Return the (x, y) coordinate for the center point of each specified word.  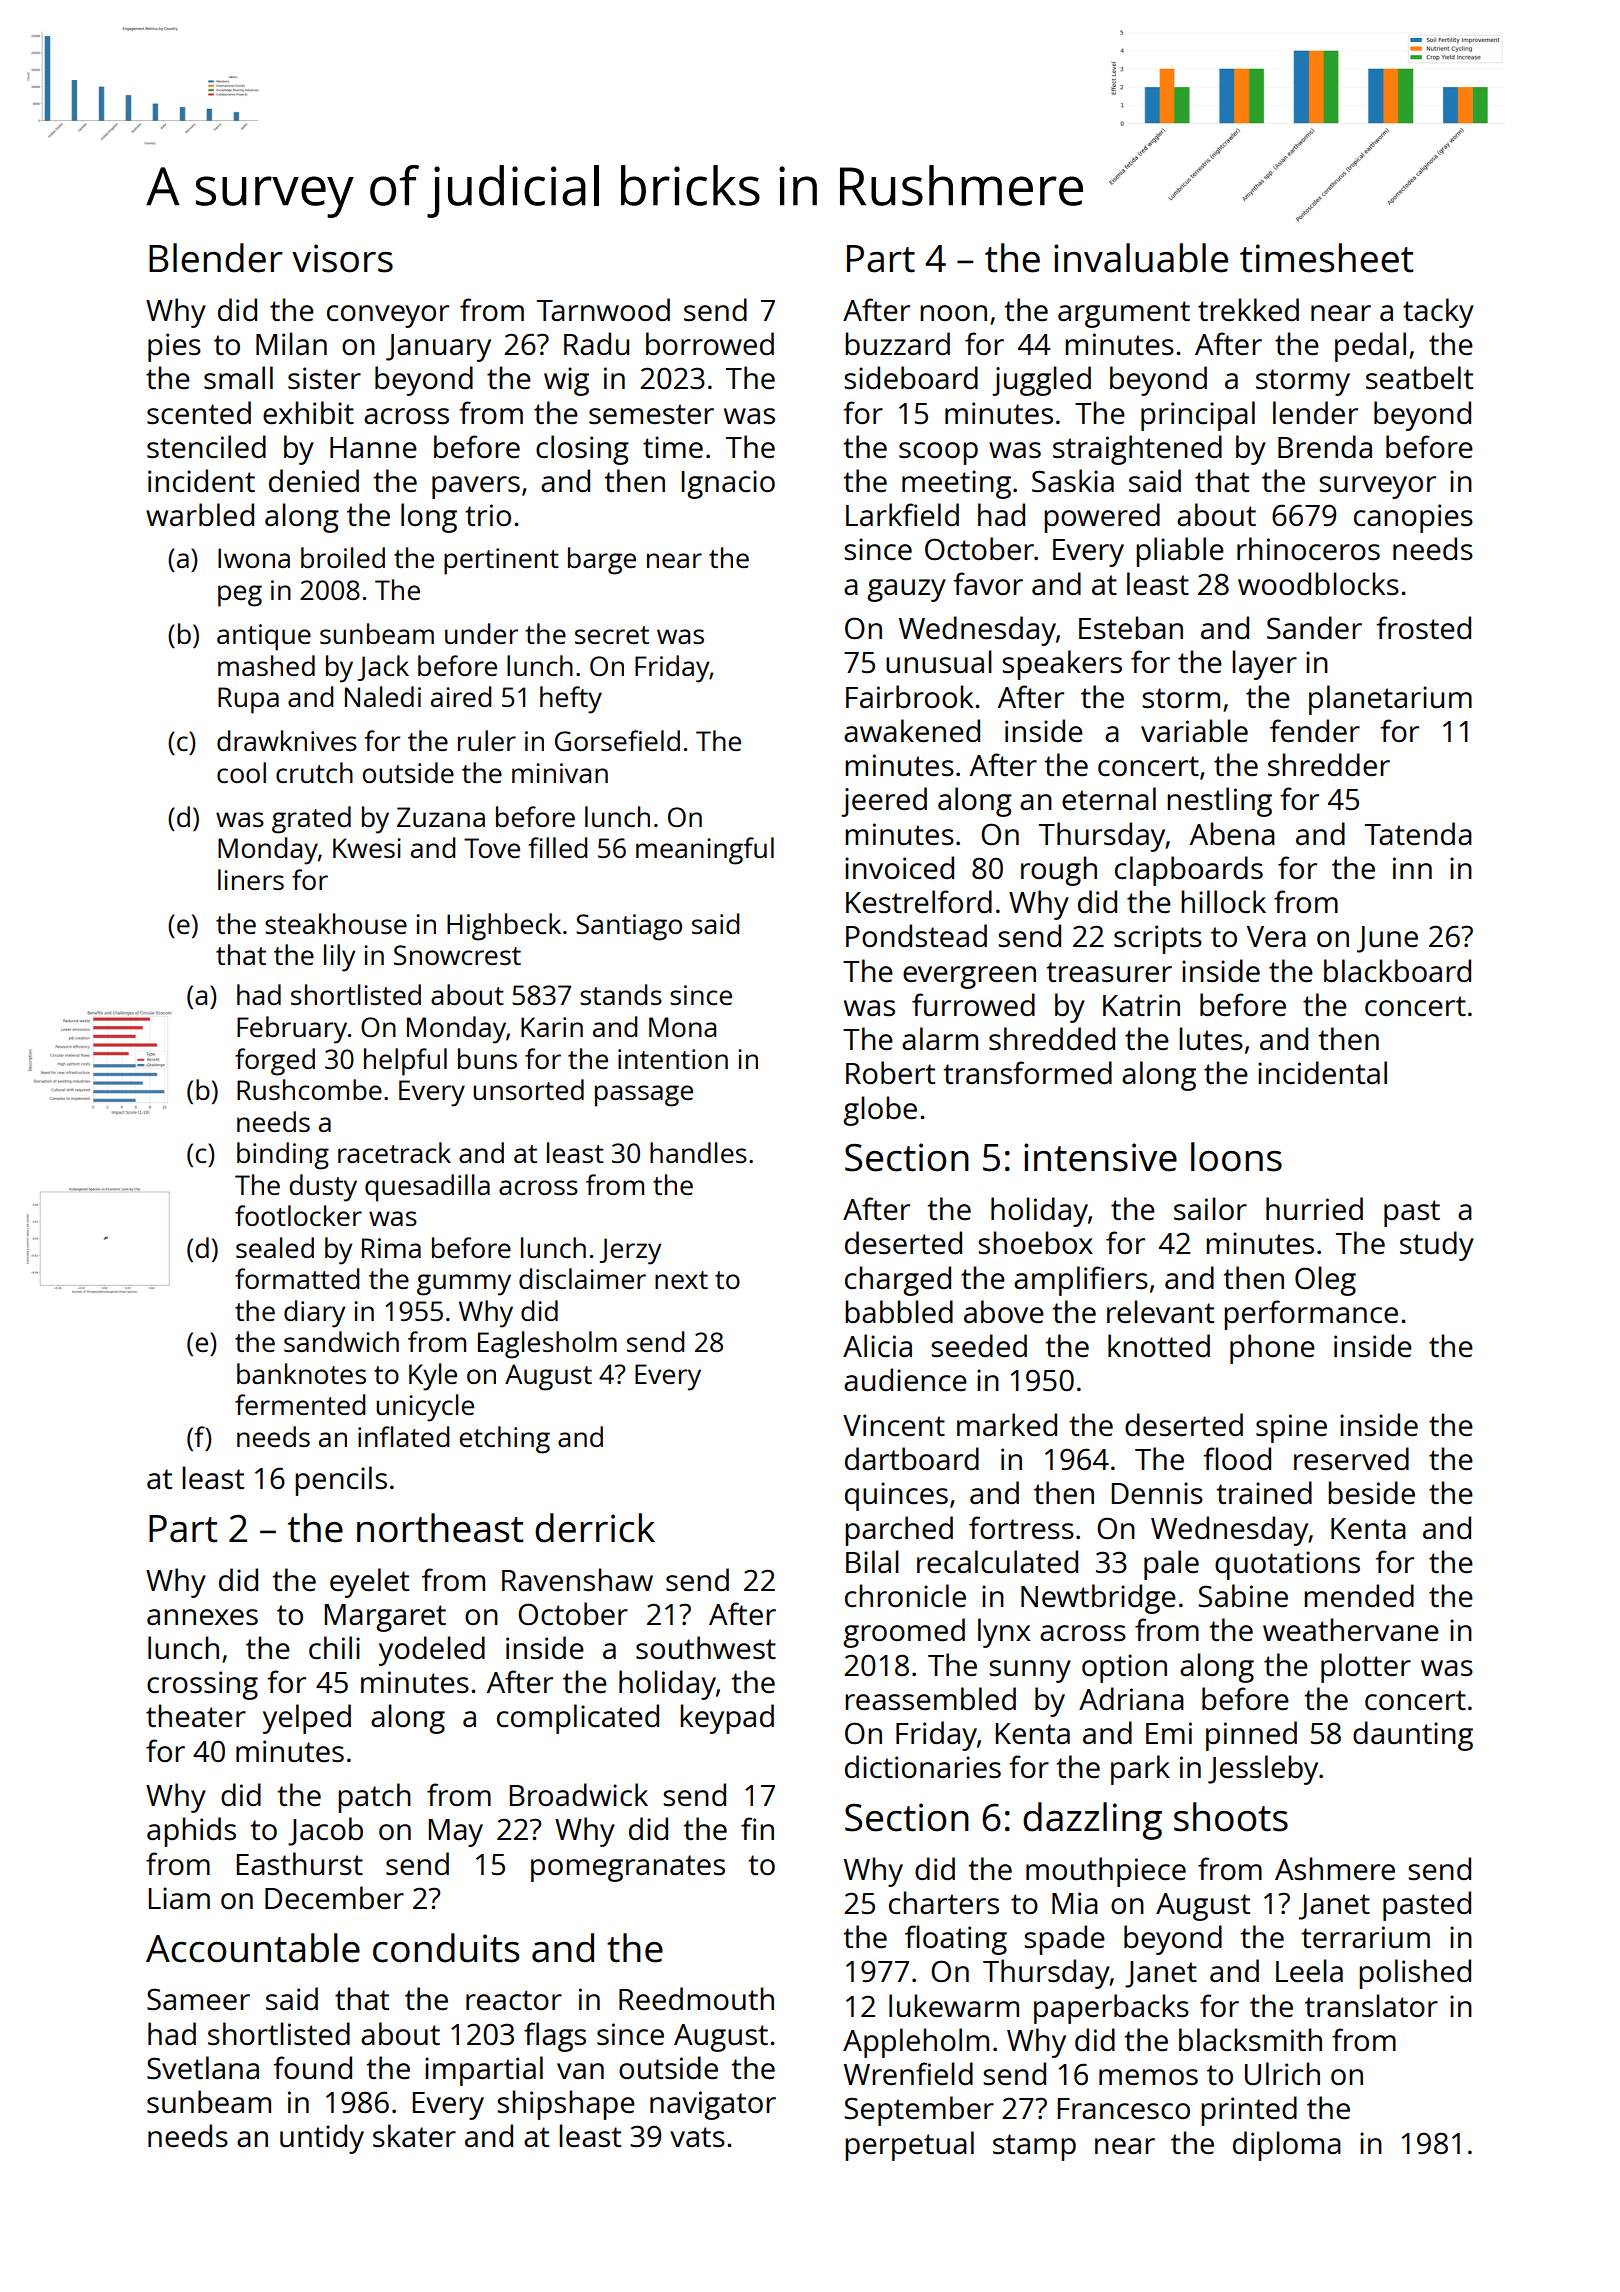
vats (697, 2137)
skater (414, 2135)
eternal (1109, 799)
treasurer (1109, 972)
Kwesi (367, 848)
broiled (343, 557)
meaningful (705, 851)
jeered (884, 802)
